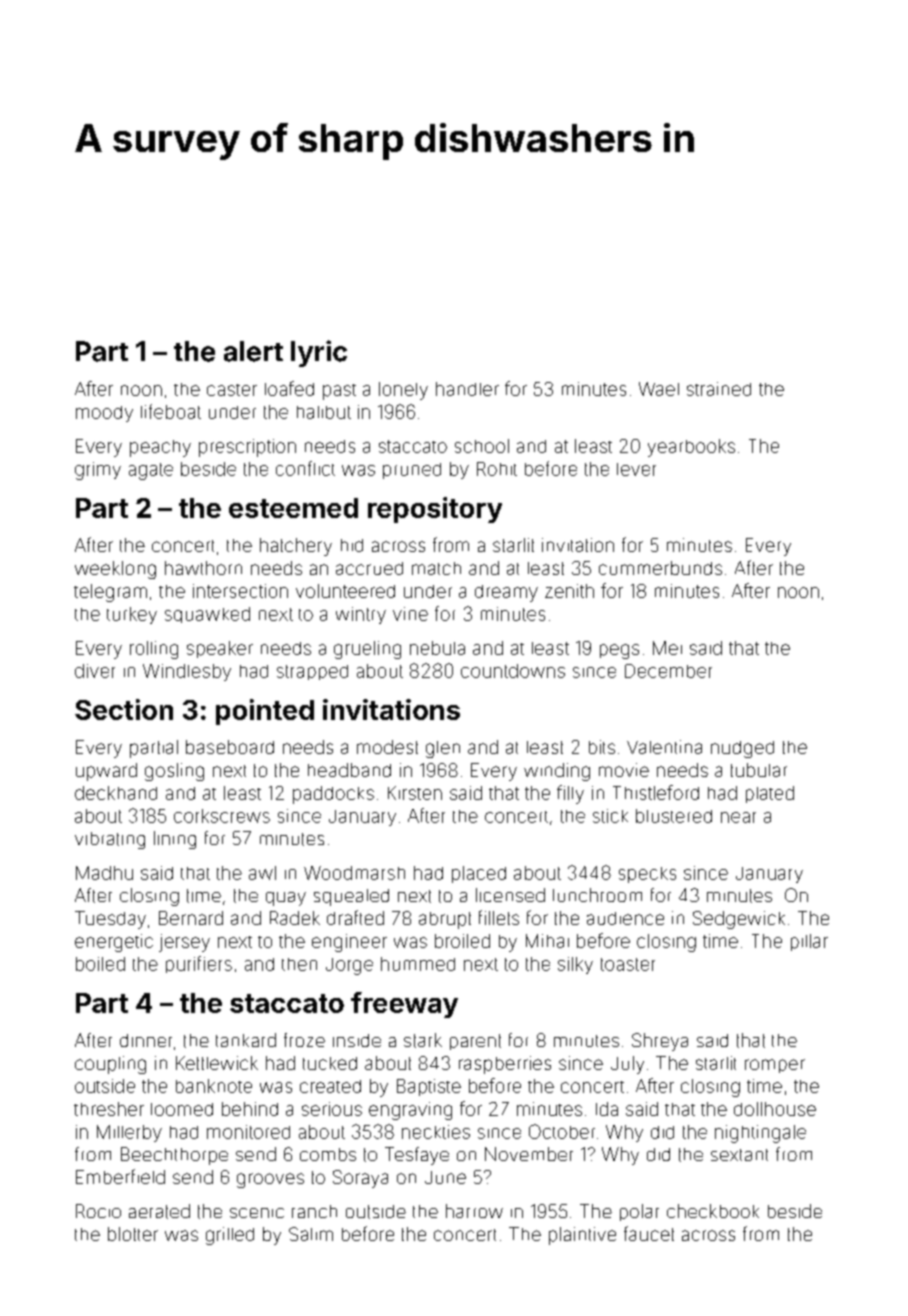 The width and height of the screenshot is (908, 1316). I want to click on diver, so click(95, 671).
